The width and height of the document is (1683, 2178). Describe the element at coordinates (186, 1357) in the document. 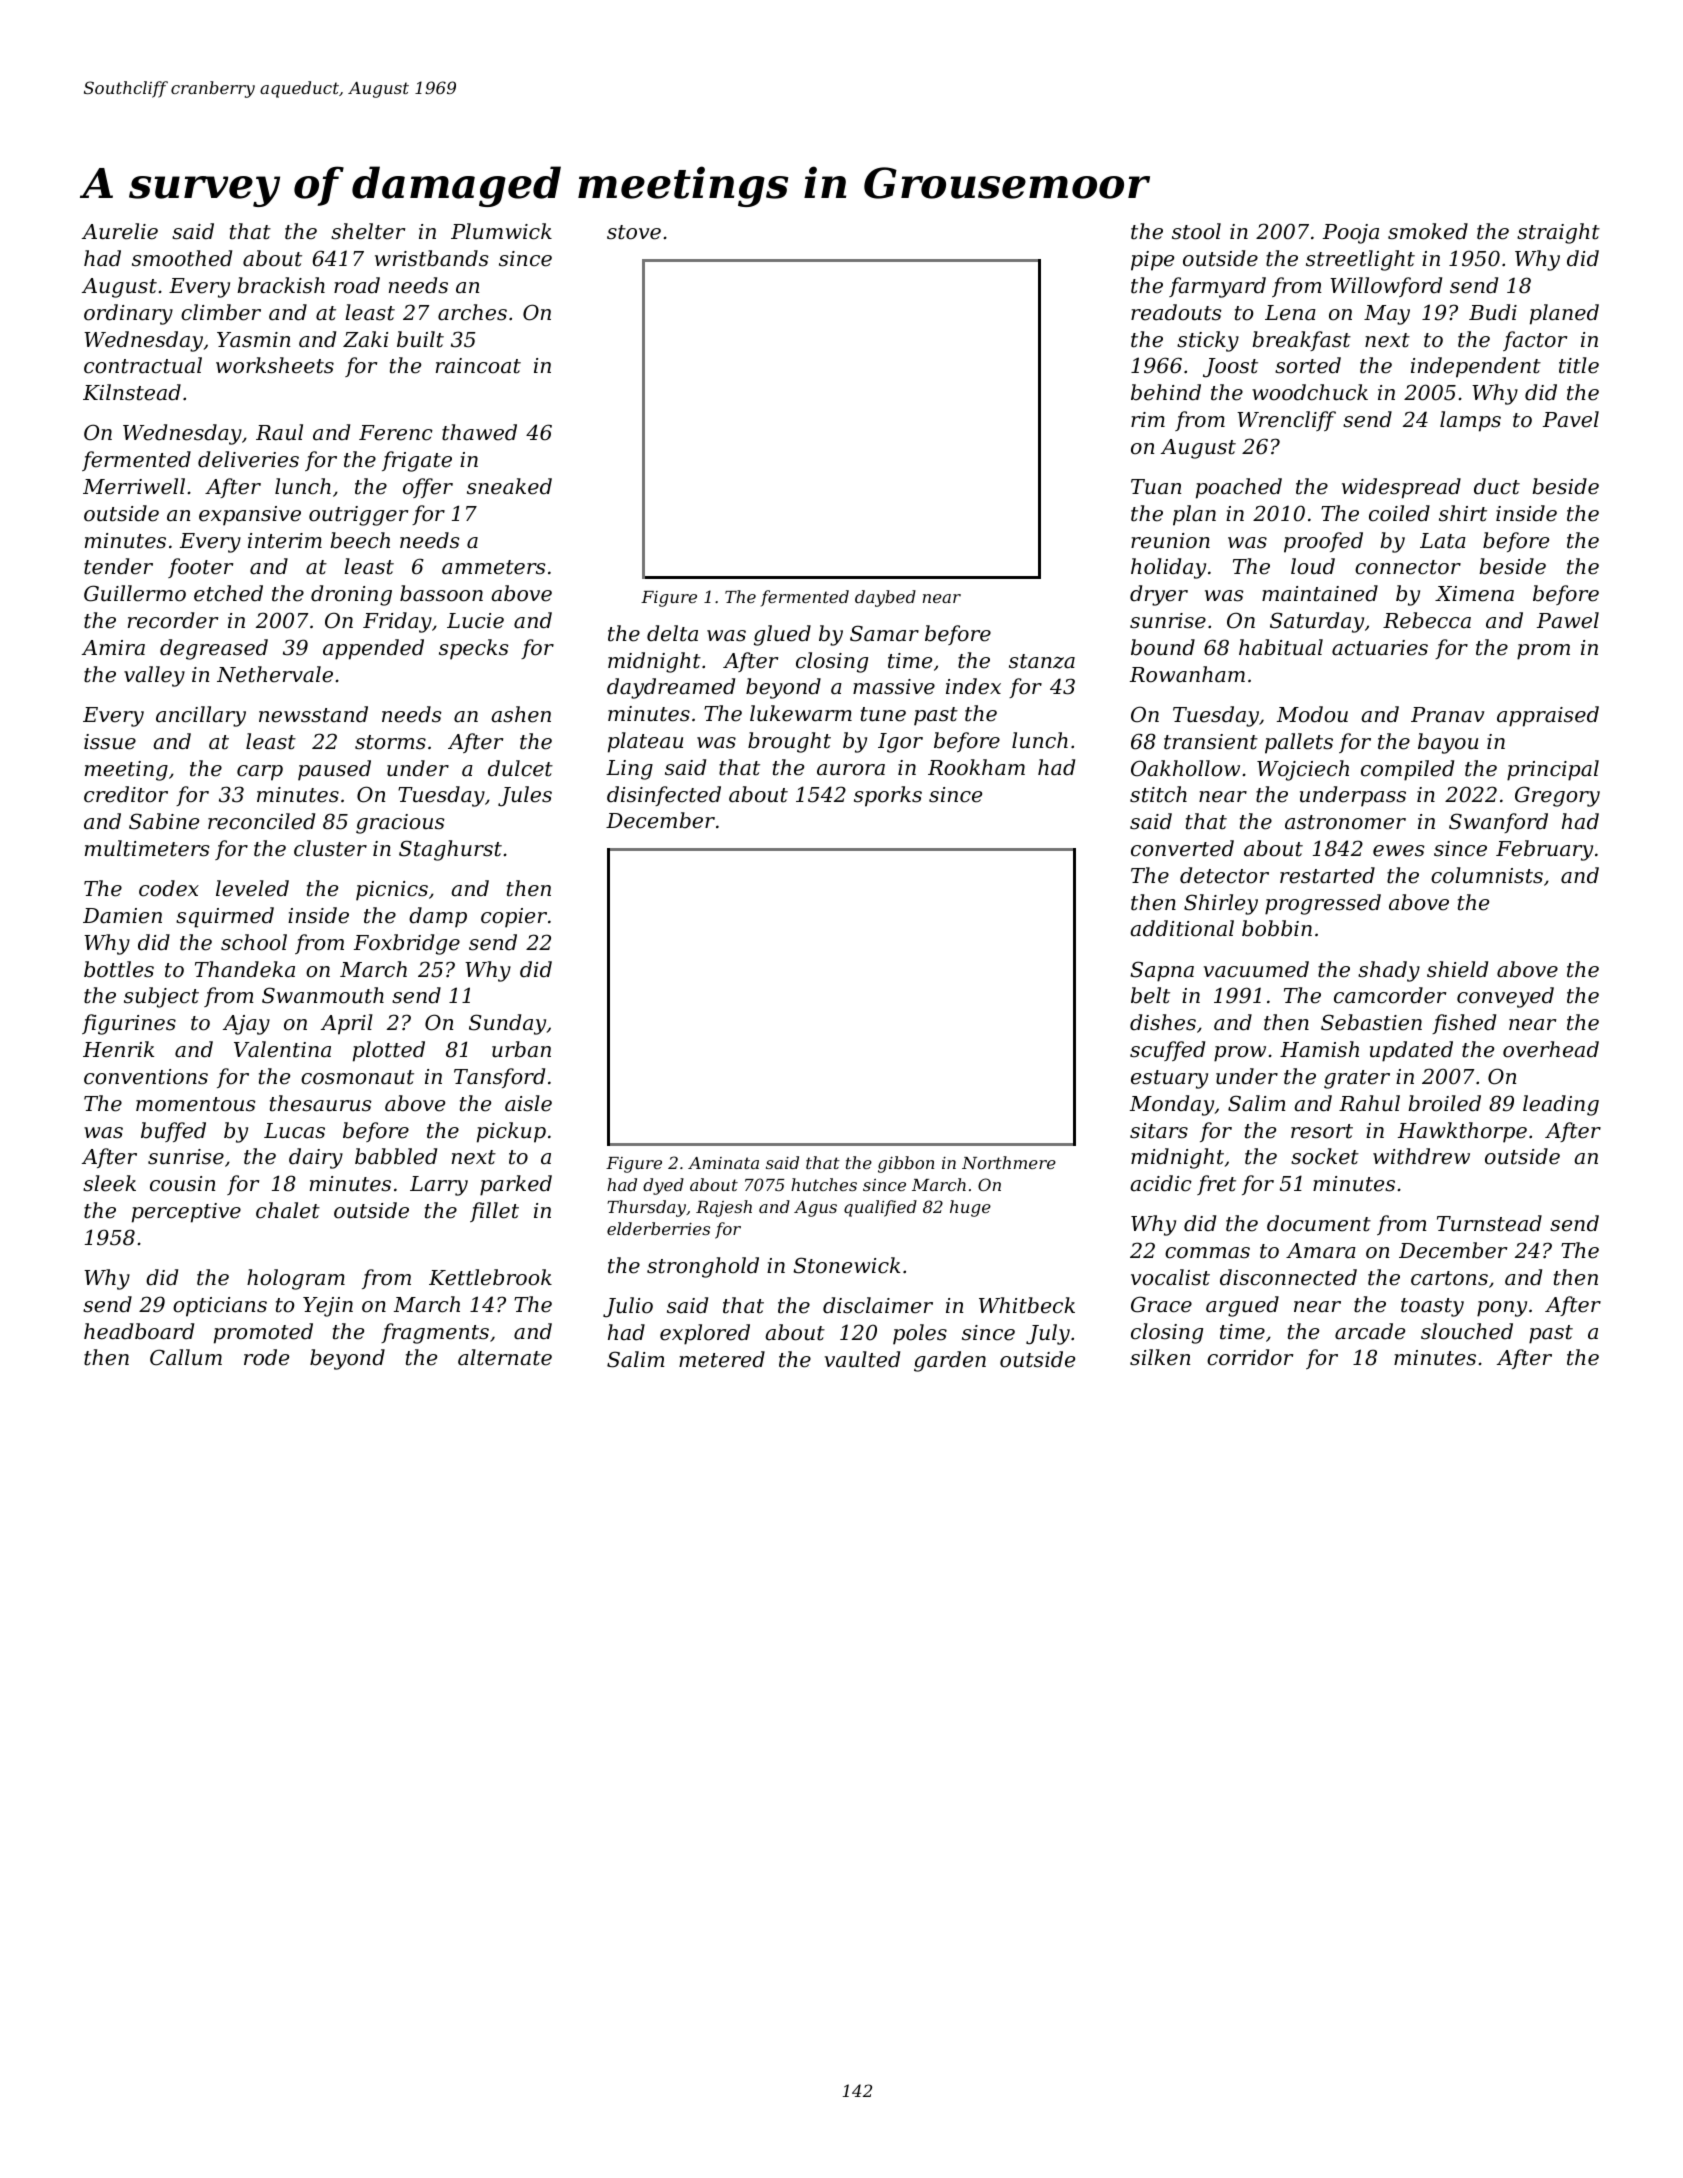

I see `Callum` at that location.
